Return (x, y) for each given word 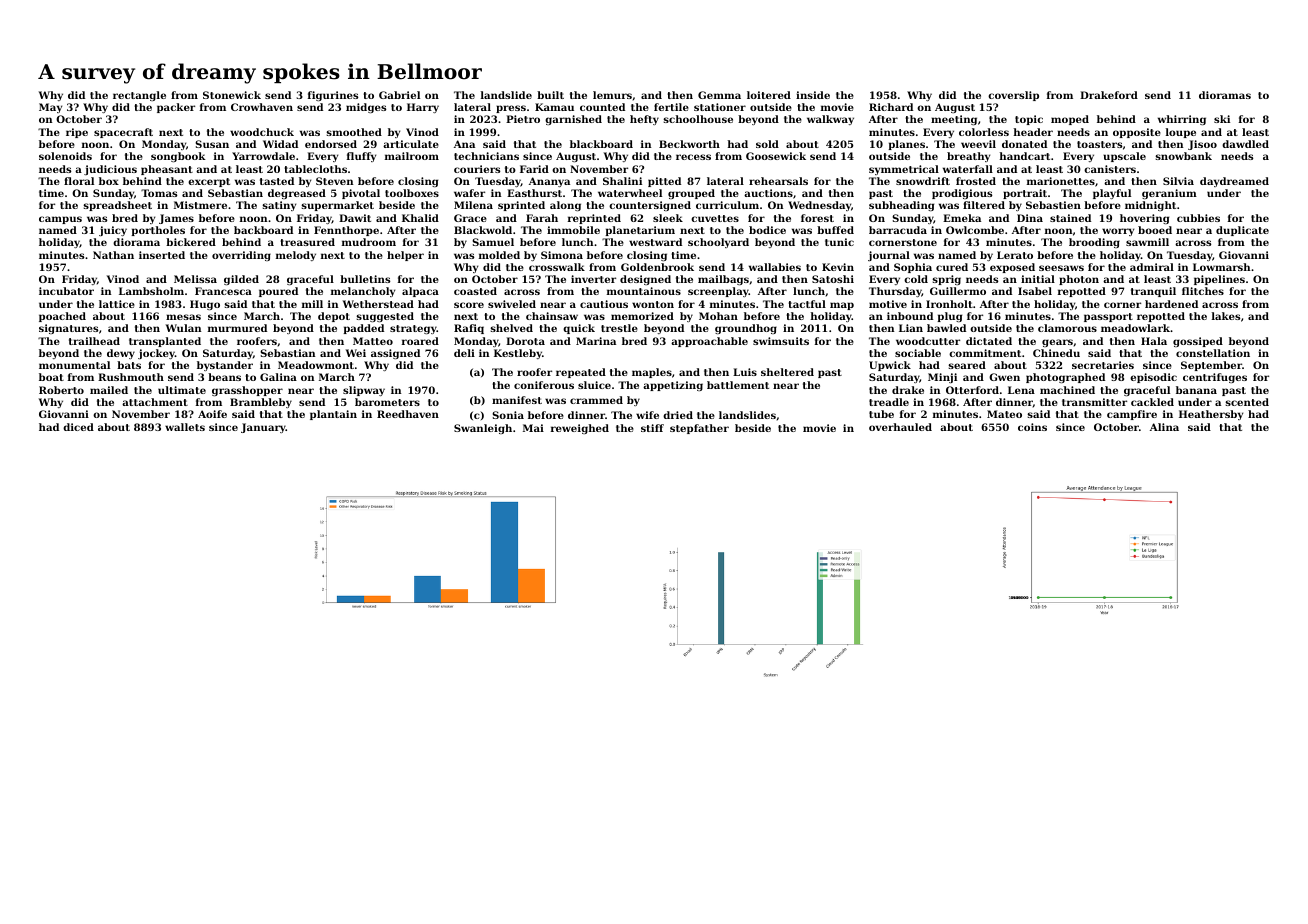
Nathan (113, 255)
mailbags (723, 280)
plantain (333, 415)
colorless (984, 132)
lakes (1226, 316)
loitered (769, 95)
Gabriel (399, 95)
